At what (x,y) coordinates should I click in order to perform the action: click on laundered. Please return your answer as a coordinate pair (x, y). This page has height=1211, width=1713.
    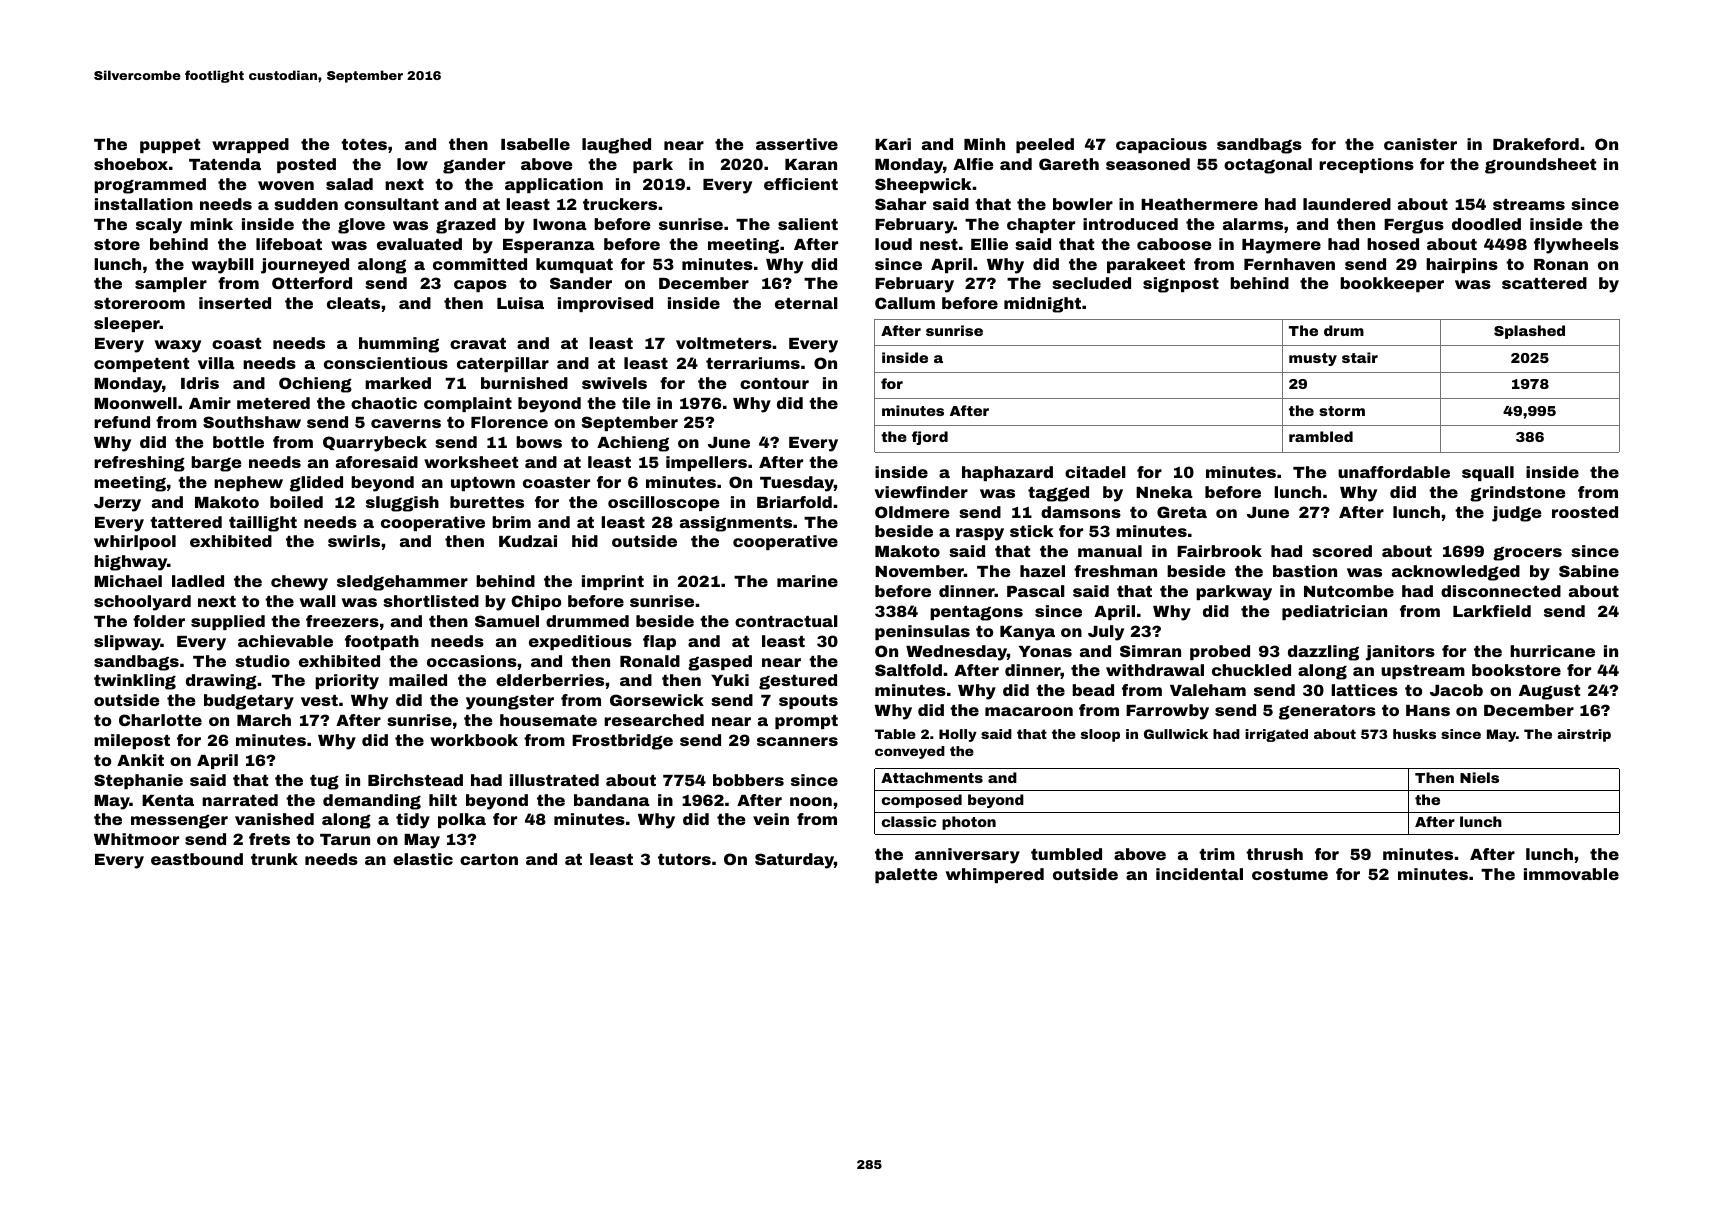
    Looking at the image, I should click on (1347, 204).
